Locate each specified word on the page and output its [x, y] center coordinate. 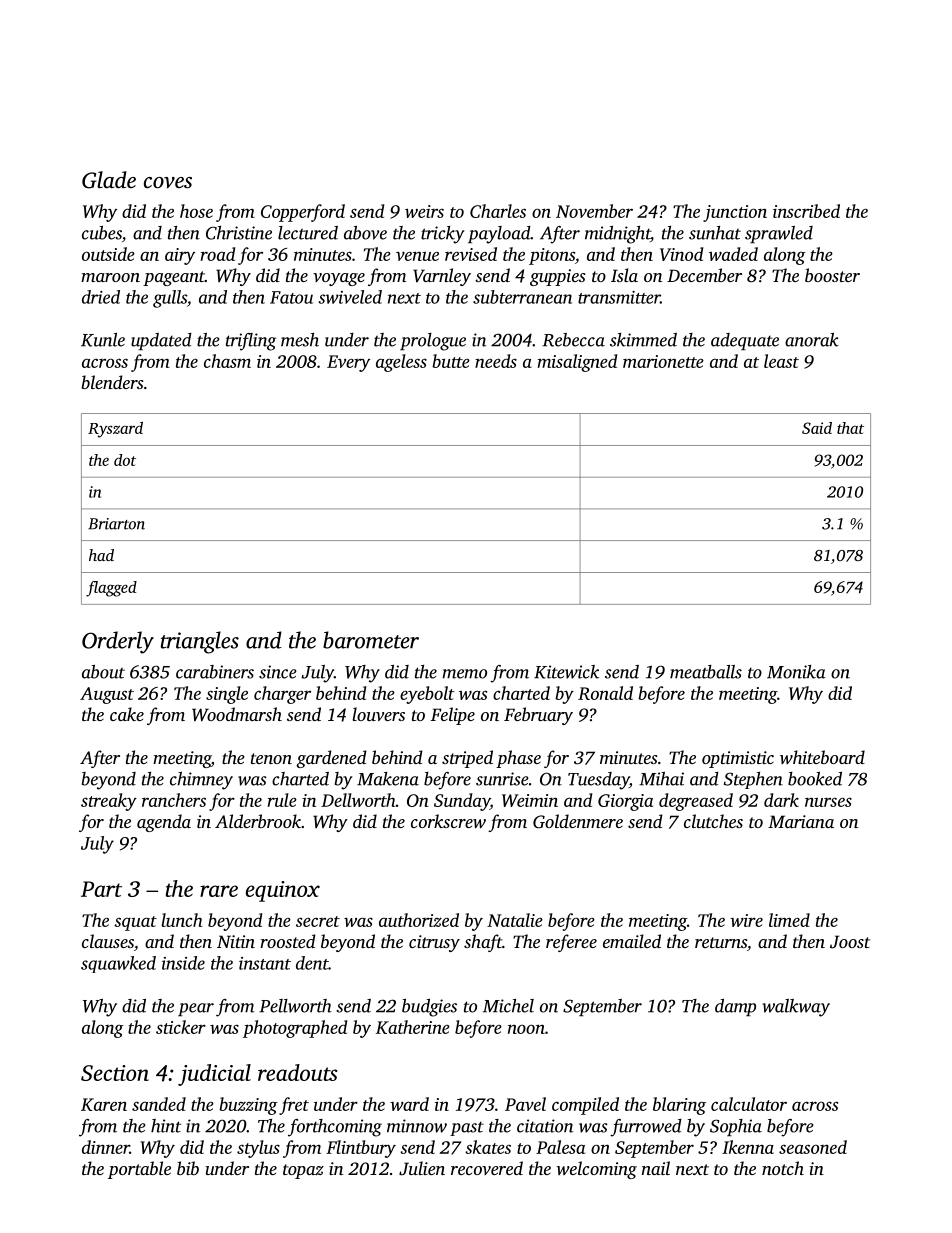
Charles [498, 211]
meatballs [706, 672]
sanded [159, 1104]
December [704, 275]
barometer [371, 640]
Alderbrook [258, 821]
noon [526, 1029]
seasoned [813, 1147]
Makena [388, 779]
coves [168, 183]
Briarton [116, 524]
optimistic [738, 759]
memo [464, 674]
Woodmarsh [237, 714]
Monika [796, 672]
